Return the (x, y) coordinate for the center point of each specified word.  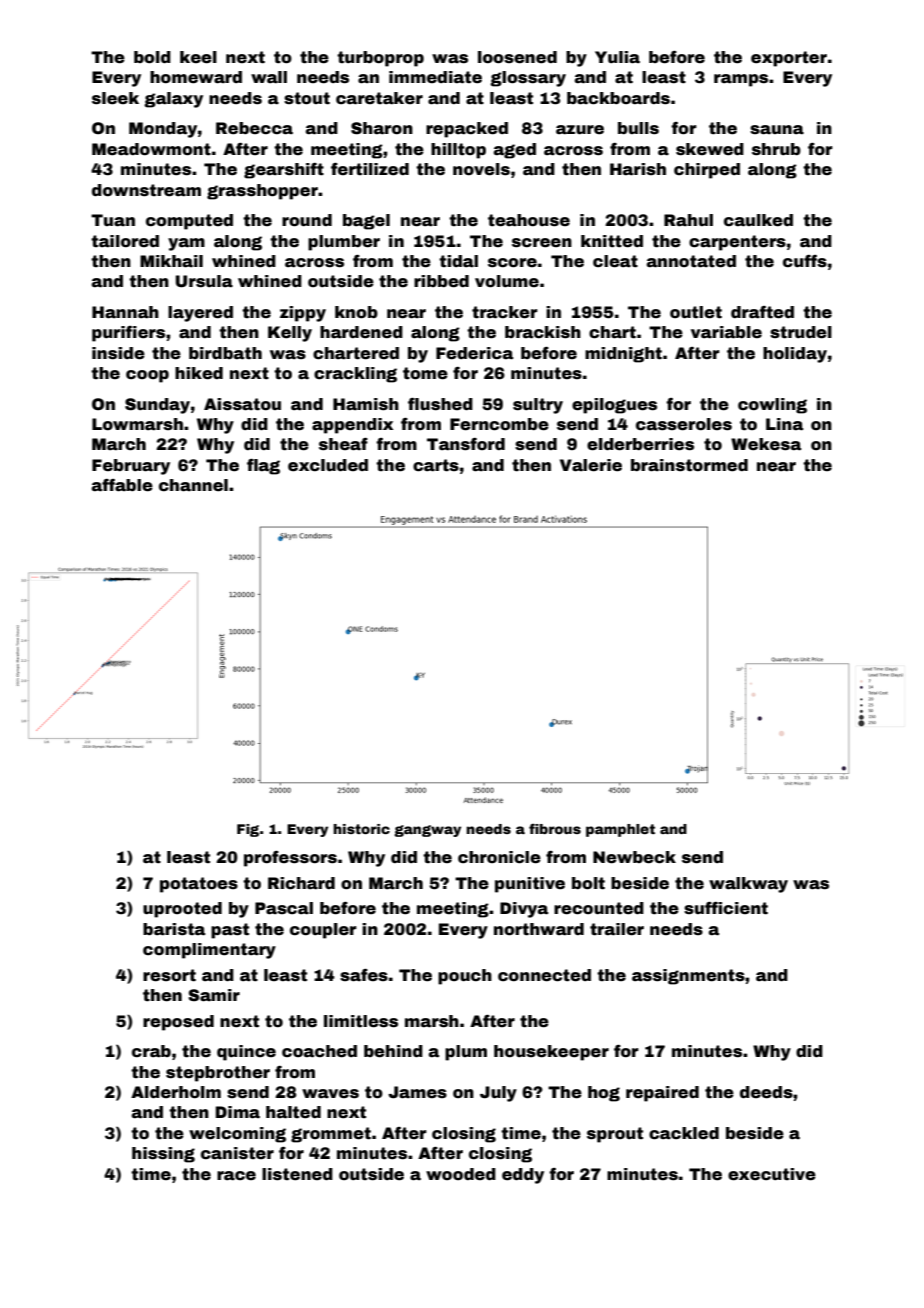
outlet (696, 312)
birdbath (225, 353)
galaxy (173, 100)
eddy (523, 1176)
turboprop (380, 59)
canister (237, 1153)
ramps (741, 80)
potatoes (199, 885)
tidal (458, 261)
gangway (427, 831)
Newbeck (634, 857)
